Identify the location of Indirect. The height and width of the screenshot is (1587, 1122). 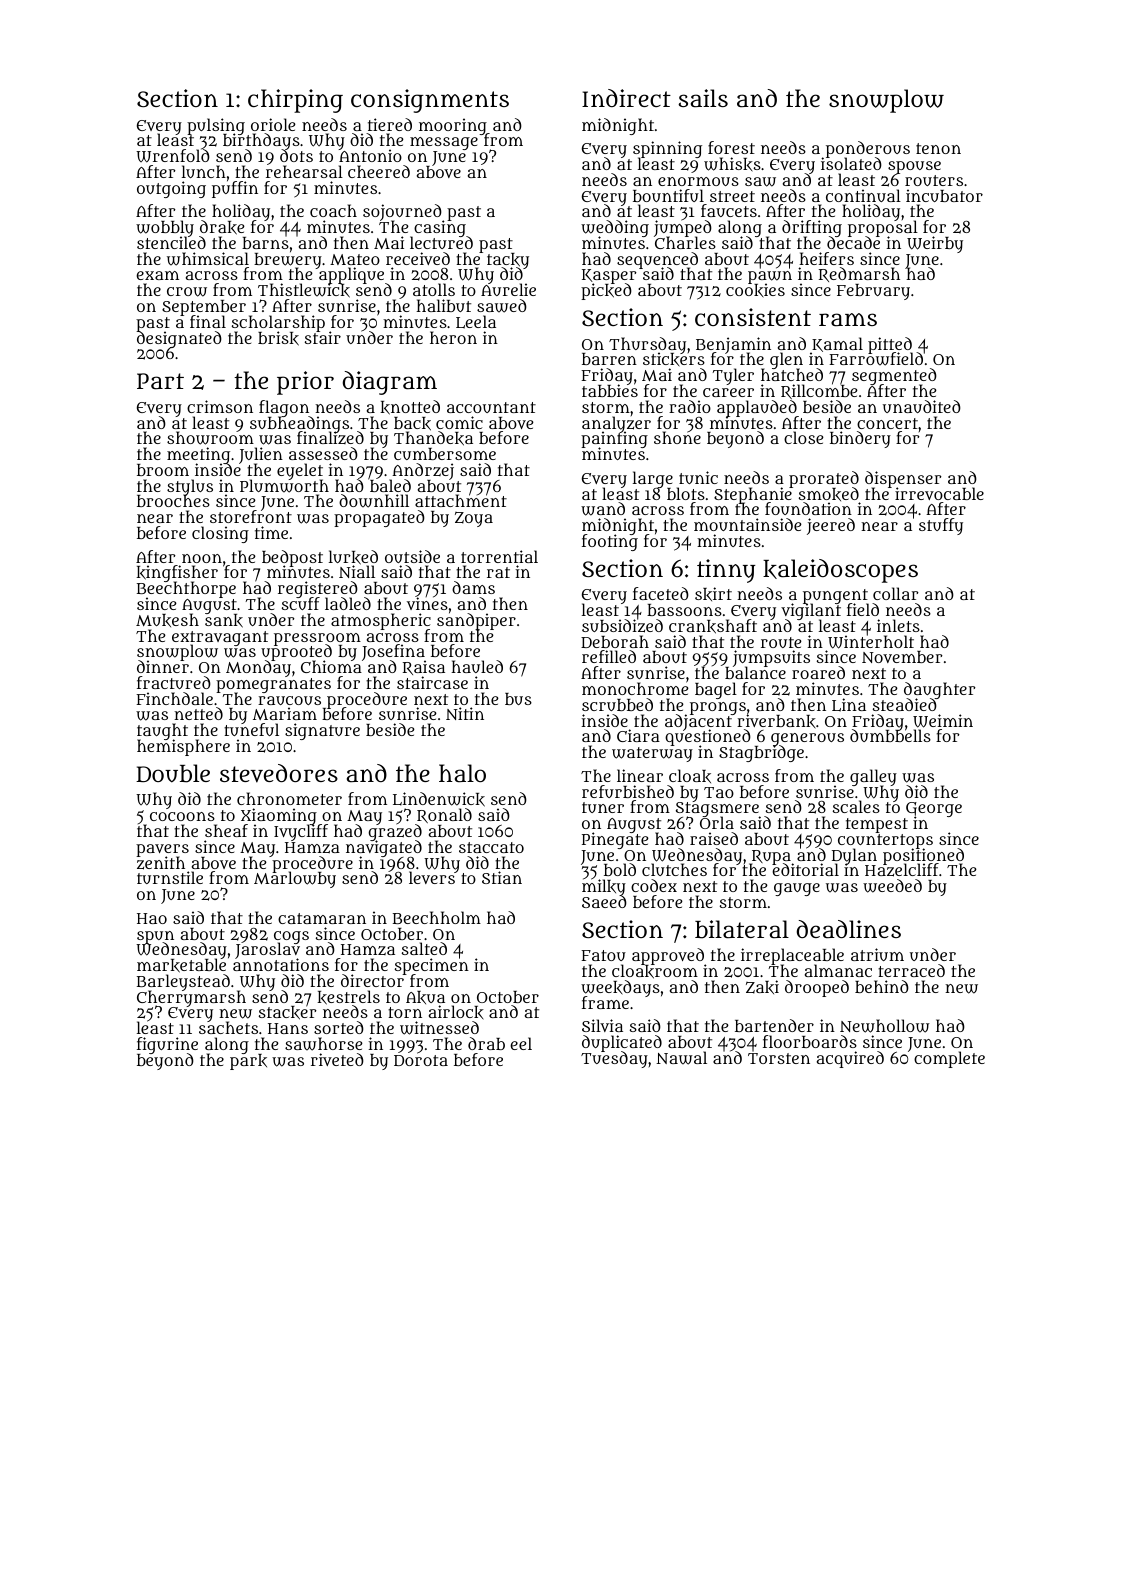
(626, 98).
